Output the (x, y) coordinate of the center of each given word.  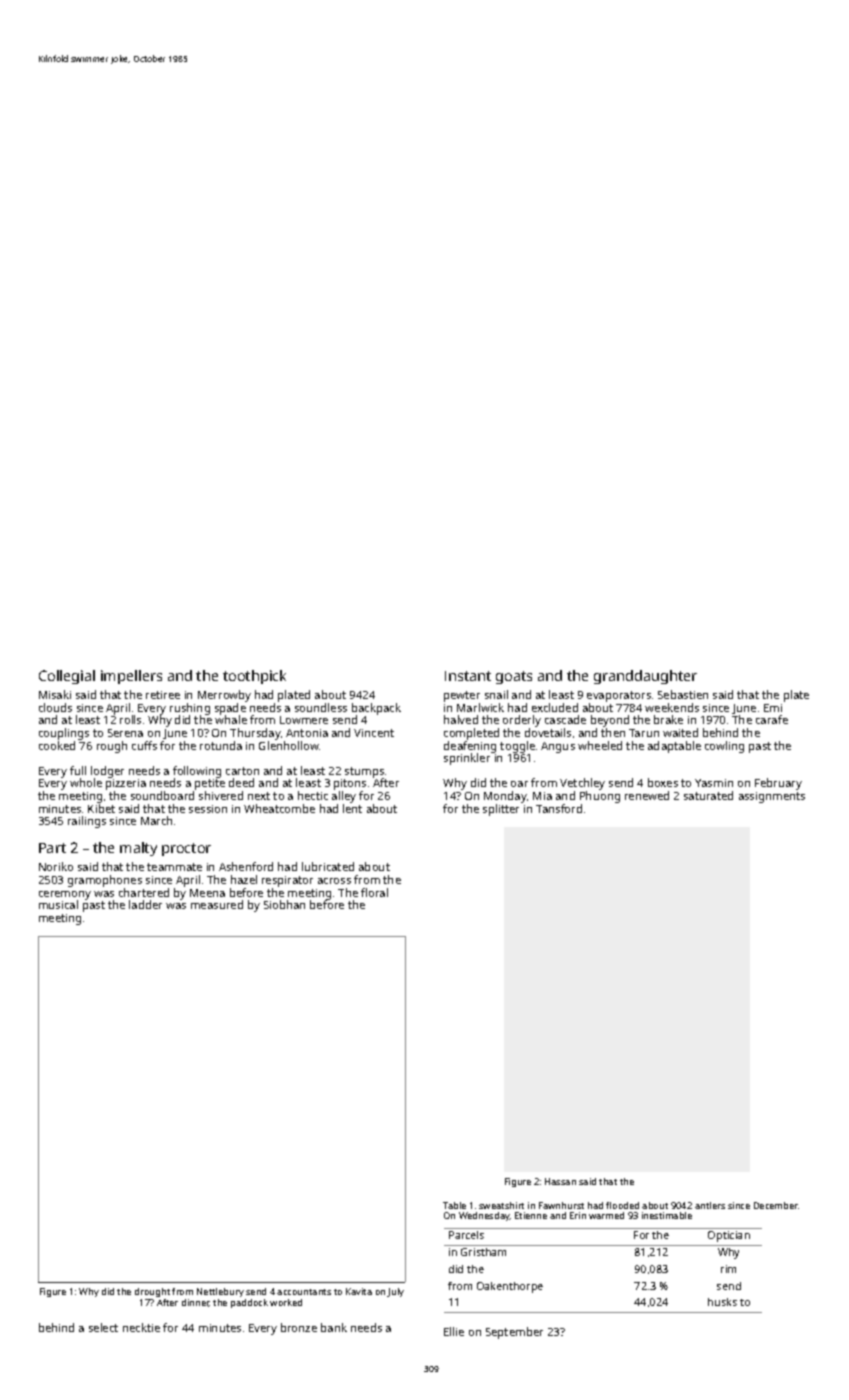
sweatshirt (501, 1205)
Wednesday (484, 1216)
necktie (141, 1327)
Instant (468, 676)
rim (728, 1269)
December (776, 1205)
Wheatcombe (279, 808)
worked (286, 1302)
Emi (773, 708)
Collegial (67, 677)
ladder (145, 904)
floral (374, 892)
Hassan (560, 1181)
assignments (772, 797)
